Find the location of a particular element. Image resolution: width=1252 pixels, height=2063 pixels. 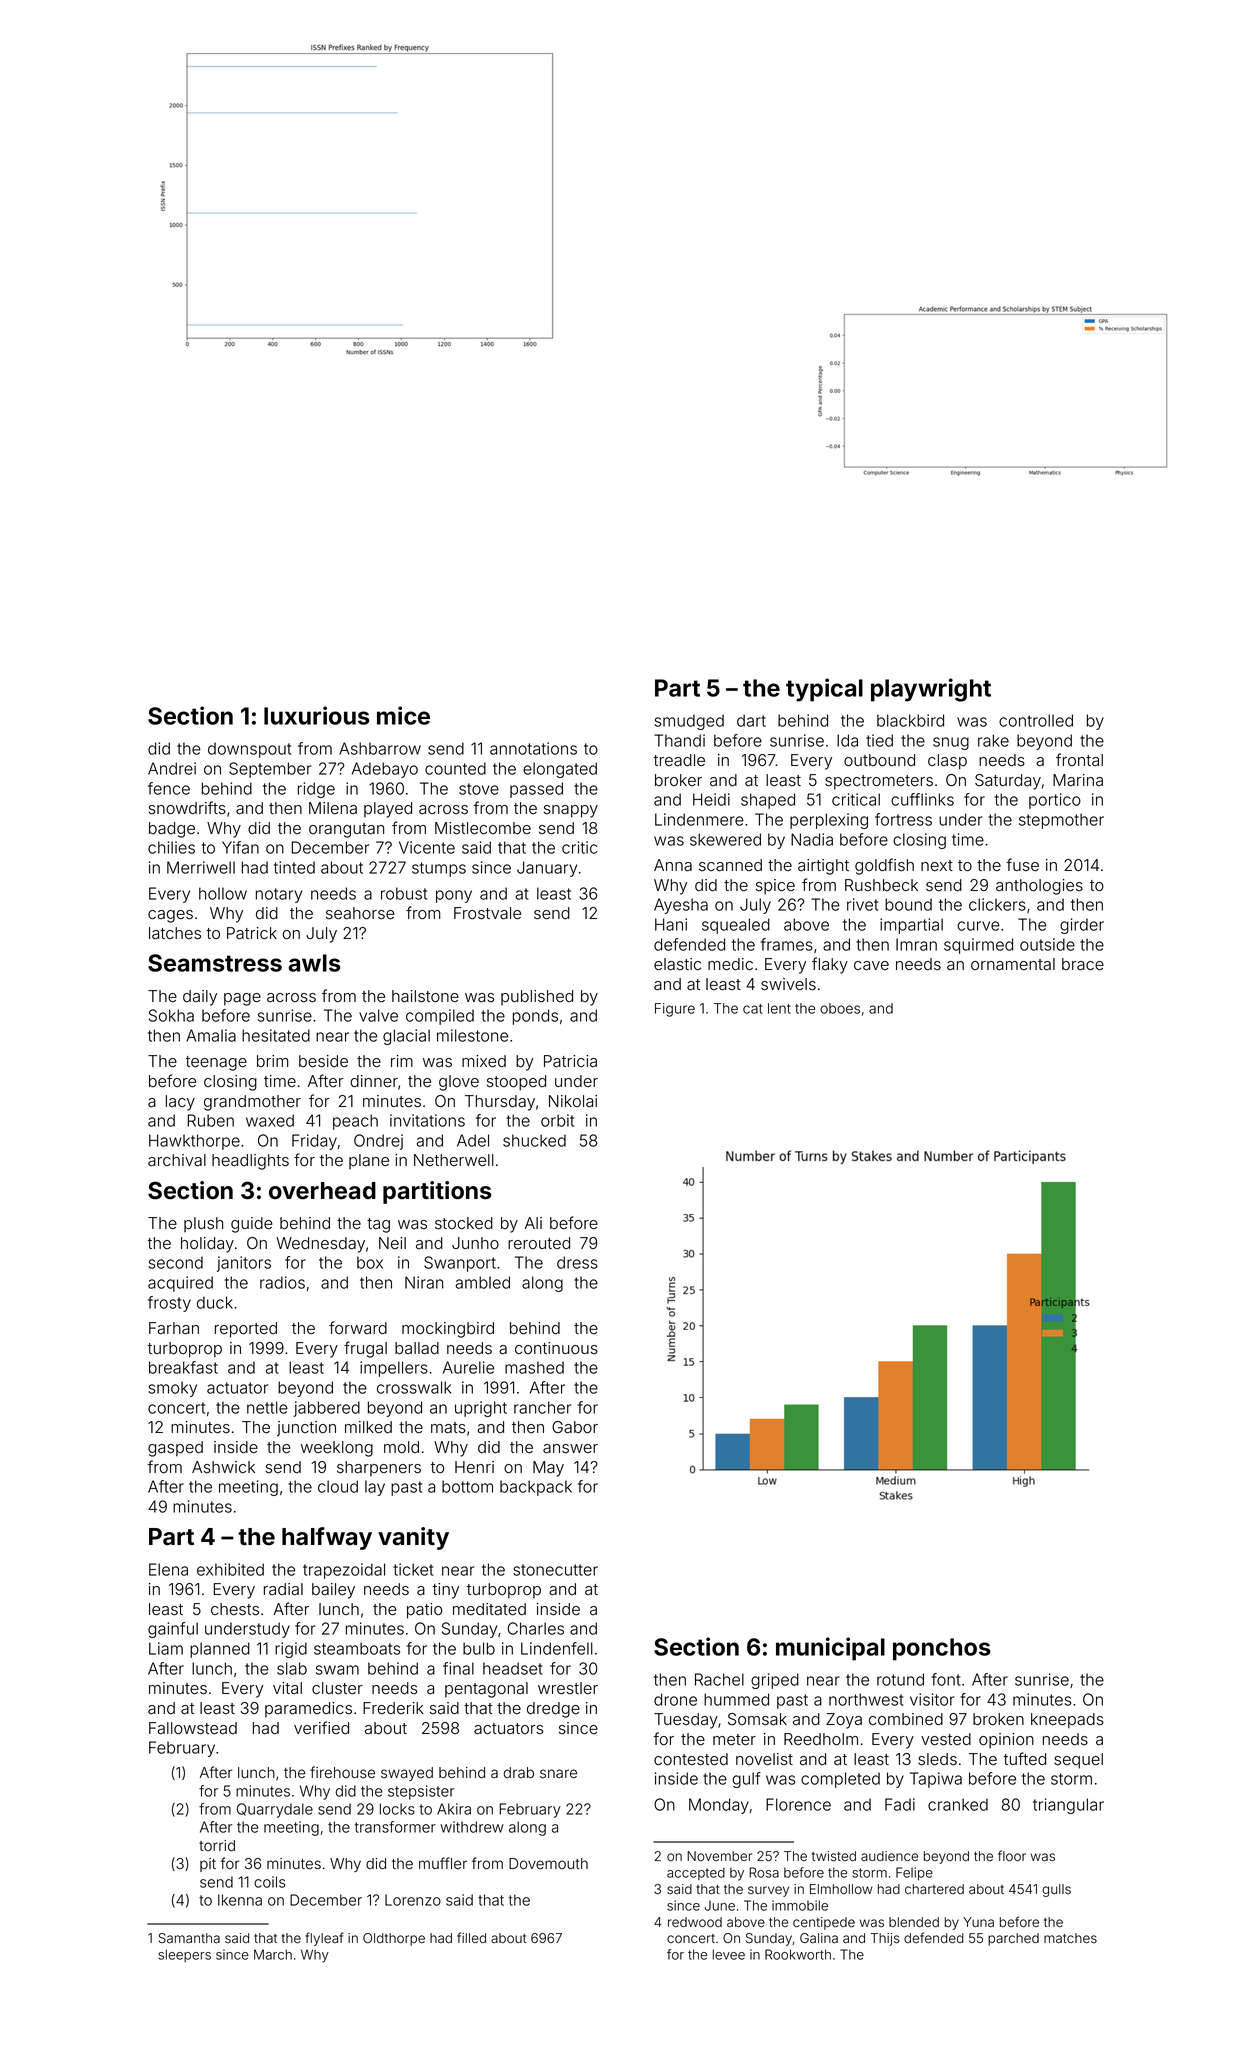

luxurious is located at coordinates (317, 715).
